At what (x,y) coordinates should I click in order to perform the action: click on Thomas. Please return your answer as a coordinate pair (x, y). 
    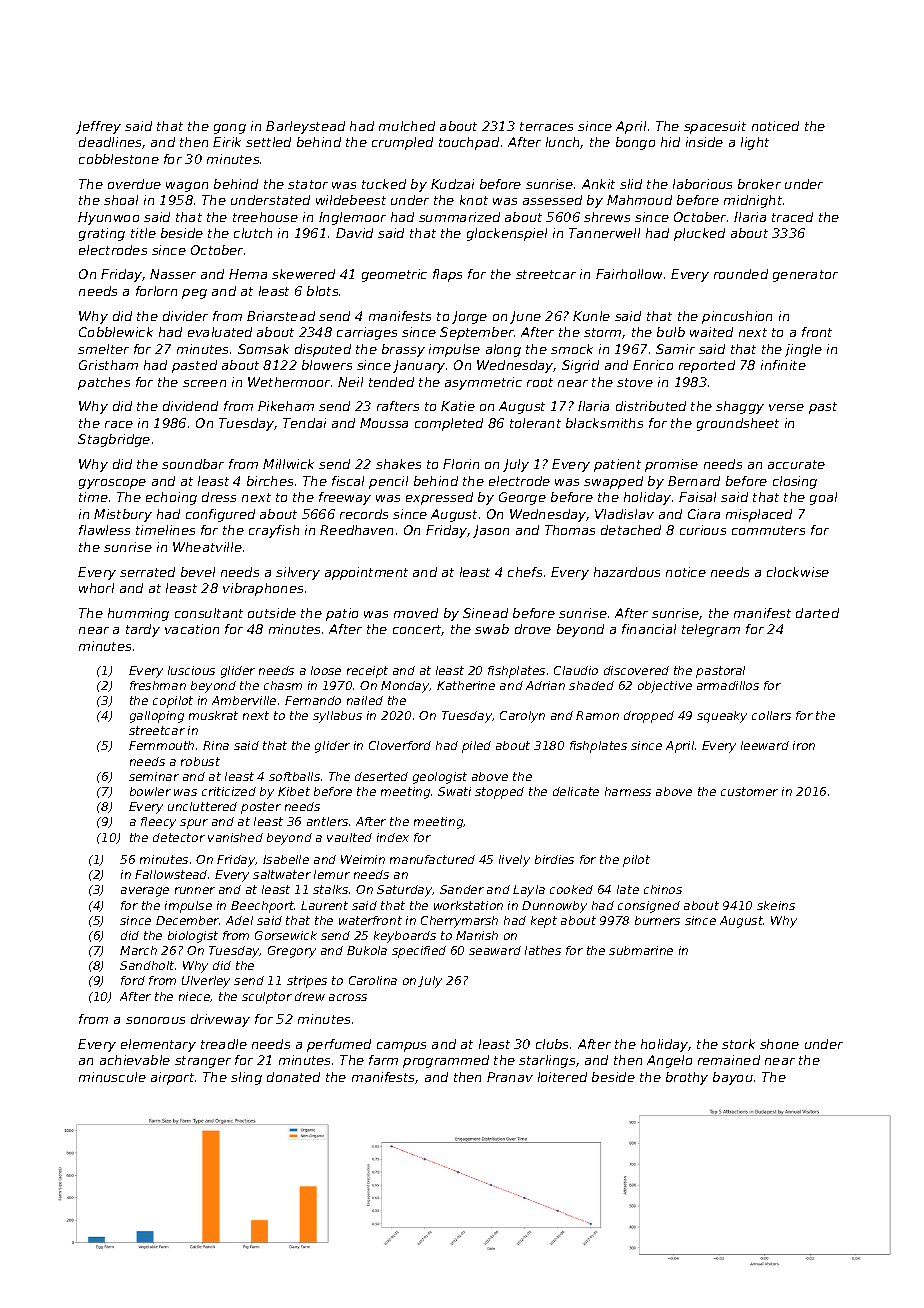
    Looking at the image, I should click on (570, 530).
